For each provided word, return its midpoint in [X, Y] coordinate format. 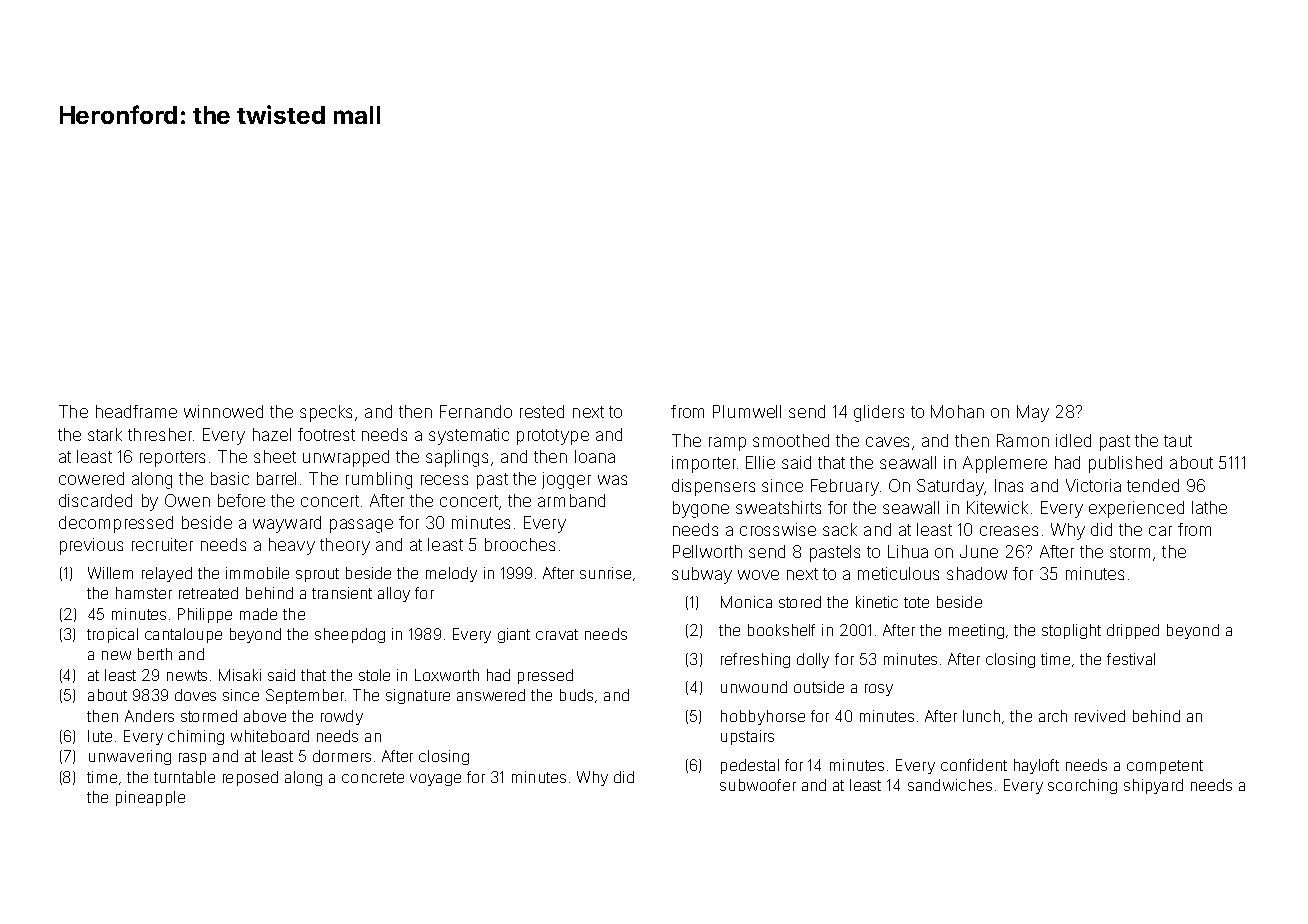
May [1033, 413]
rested [542, 411]
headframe [136, 411]
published [1125, 464]
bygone [701, 509]
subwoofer [758, 785]
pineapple [150, 798]
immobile [257, 573]
